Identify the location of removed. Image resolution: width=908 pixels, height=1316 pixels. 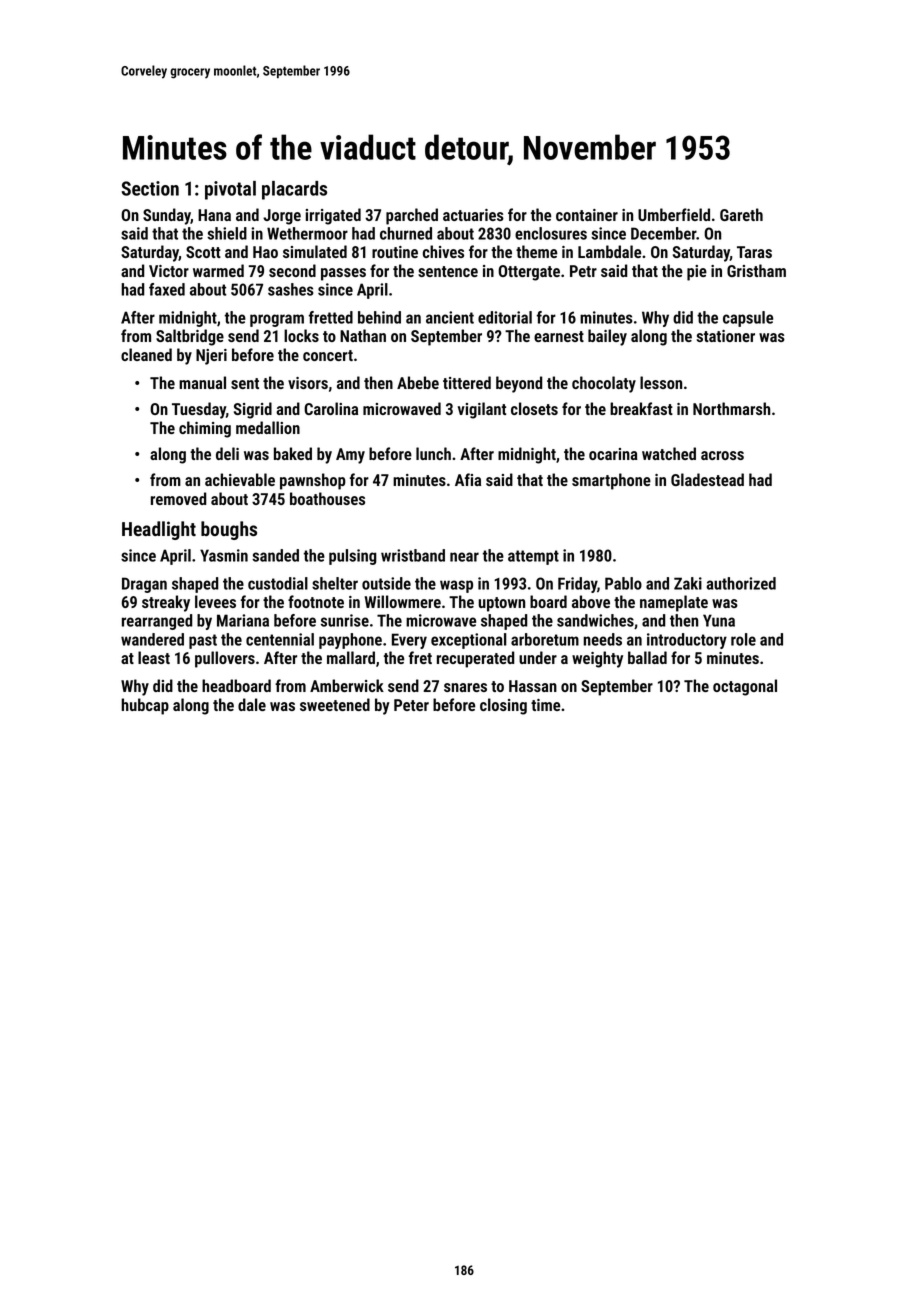
(178, 498).
